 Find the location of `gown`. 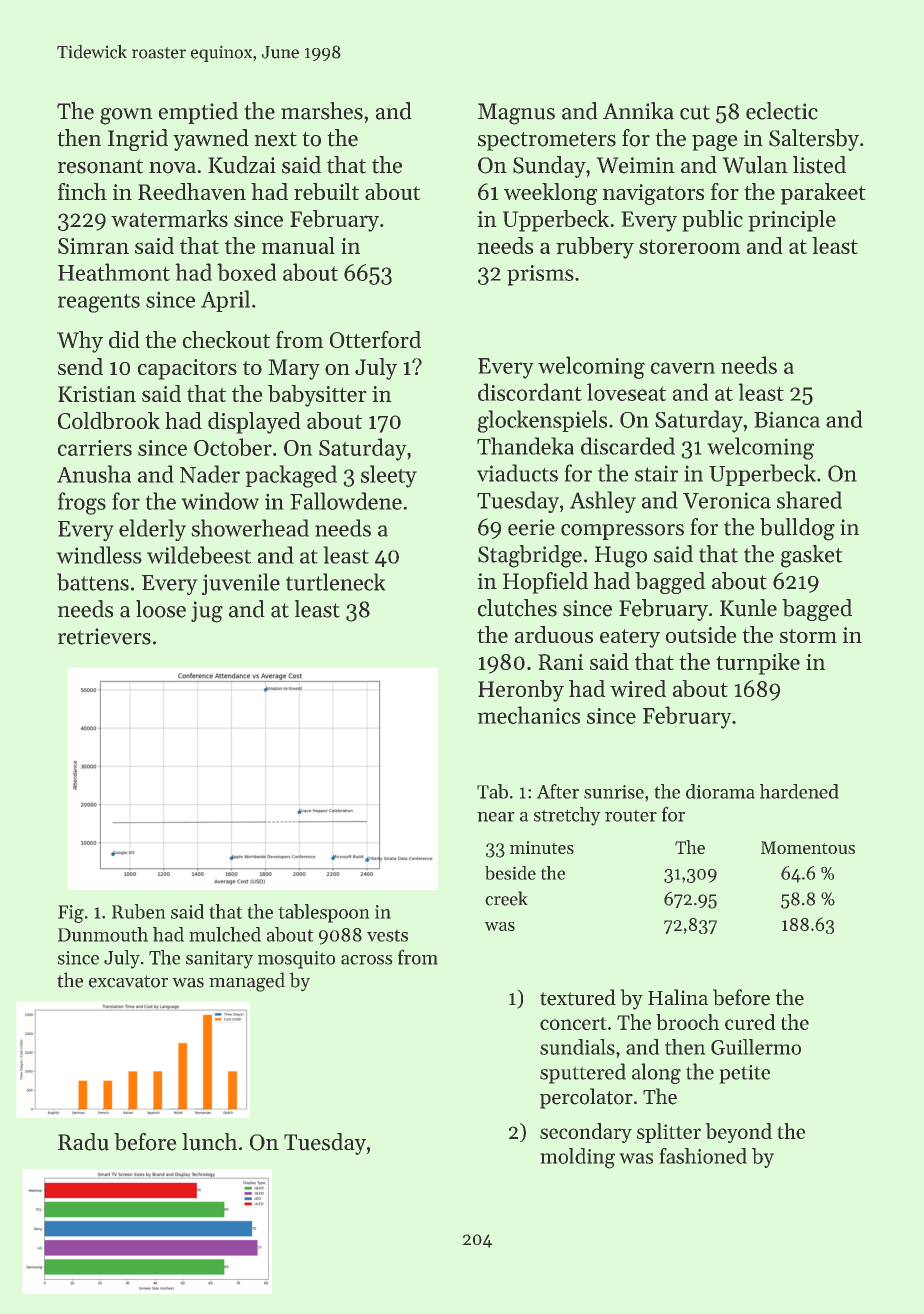

gown is located at coordinates (126, 116).
